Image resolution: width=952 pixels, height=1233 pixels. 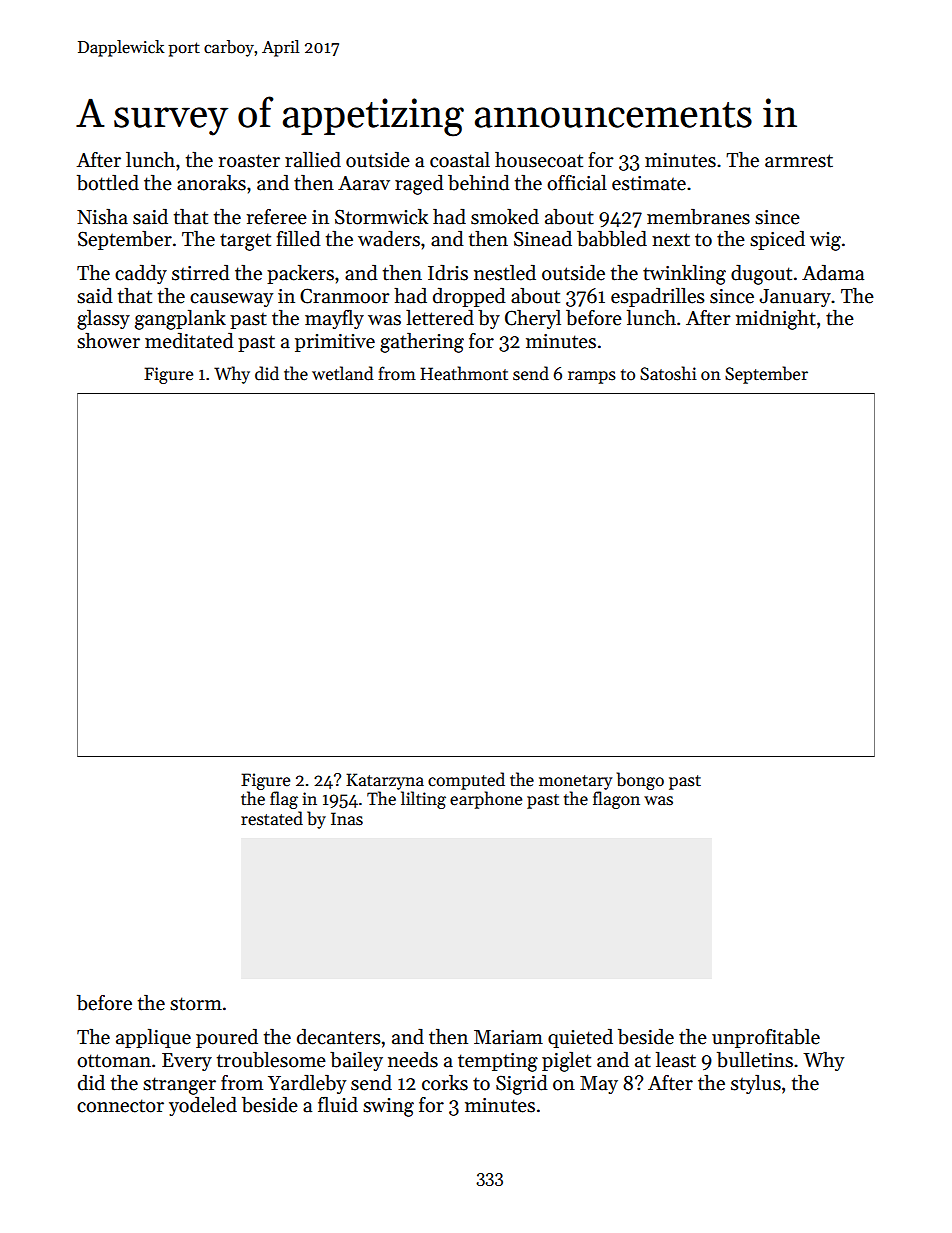 What do you see at coordinates (103, 320) in the screenshot?
I see `glassy` at bounding box center [103, 320].
